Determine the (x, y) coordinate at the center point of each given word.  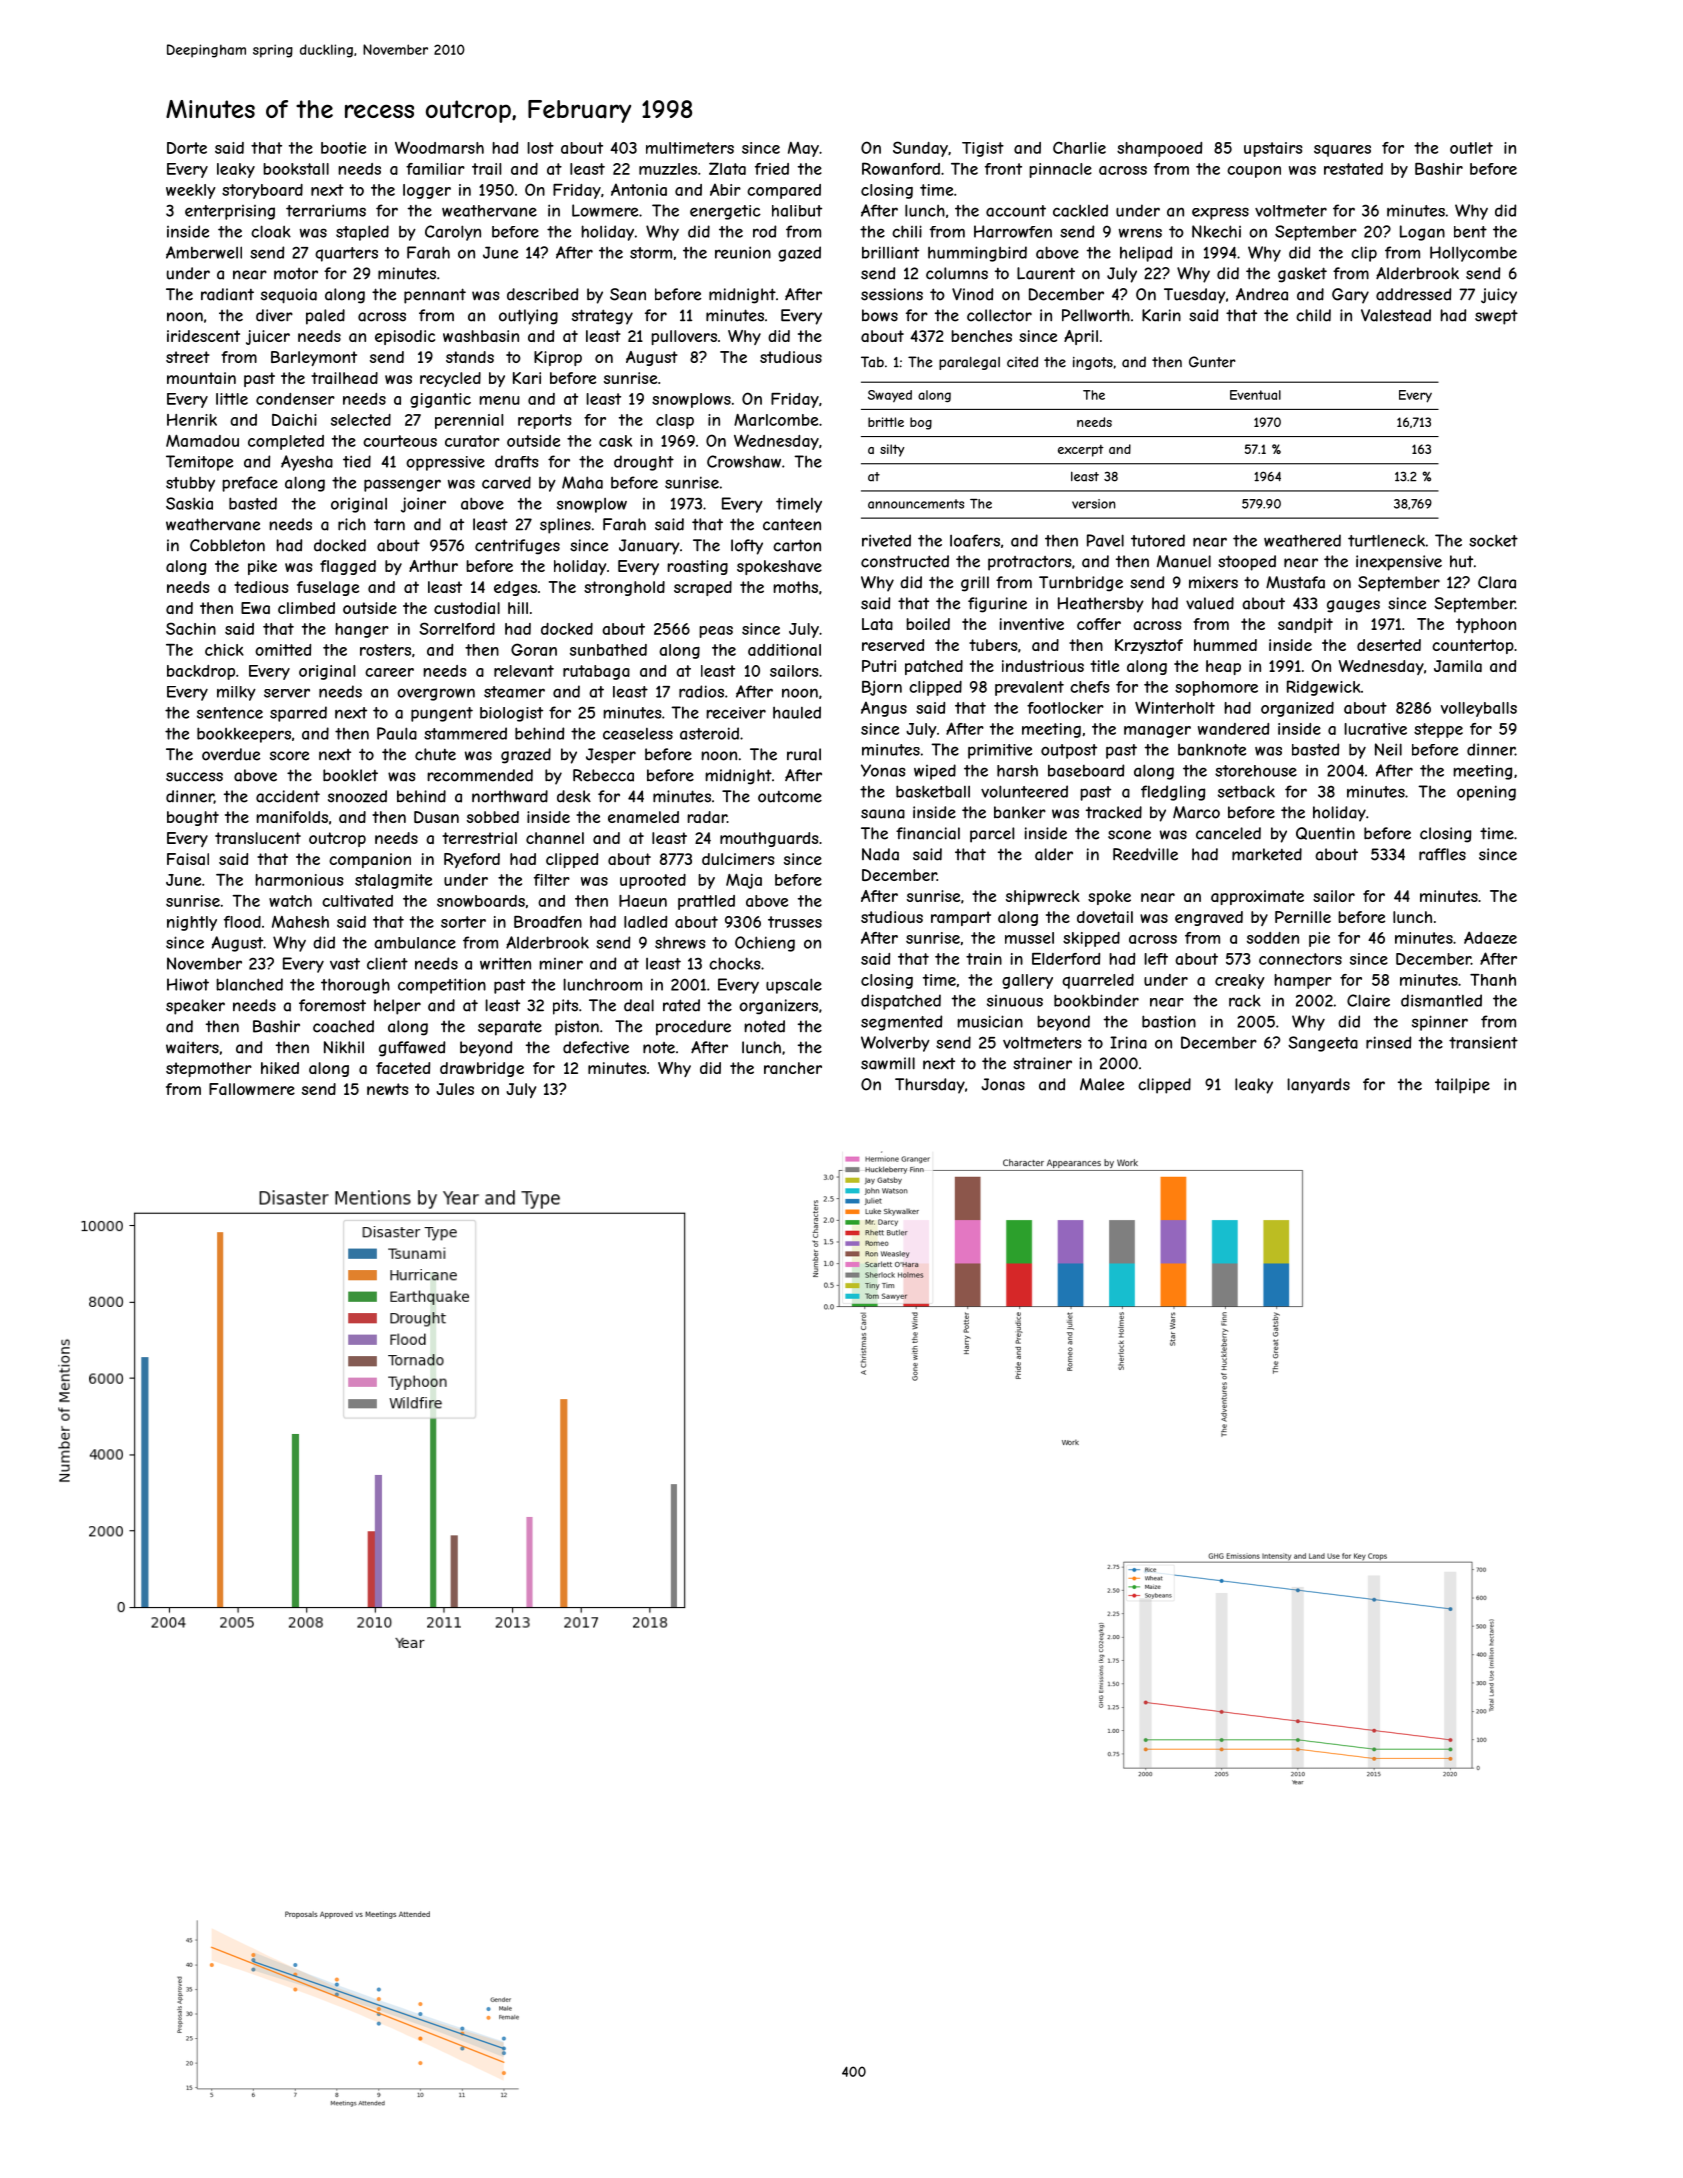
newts (388, 1089)
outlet (1471, 148)
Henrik (192, 420)
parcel (992, 835)
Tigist (983, 149)
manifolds (292, 817)
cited (1022, 362)
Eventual (1255, 395)
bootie (343, 148)
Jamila (1458, 666)
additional (784, 650)
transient (1483, 1042)
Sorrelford (457, 628)
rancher (793, 1068)
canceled (1228, 833)
